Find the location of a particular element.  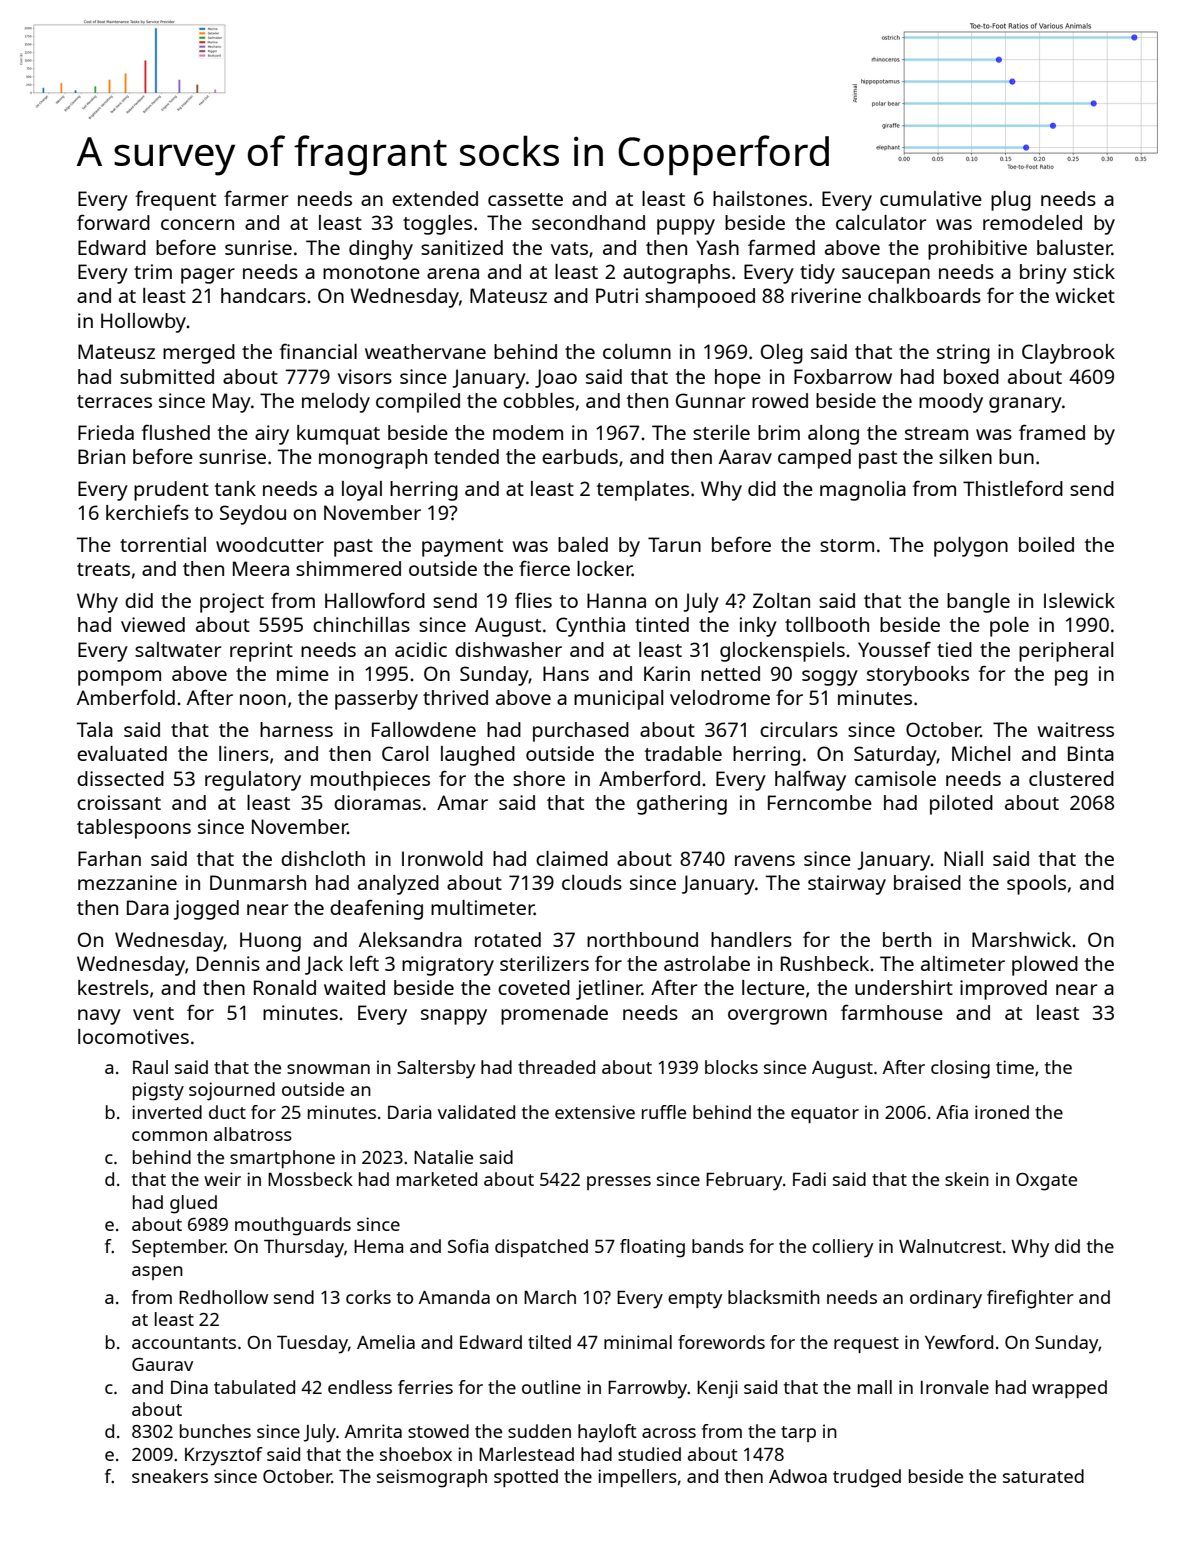

Huong is located at coordinates (270, 942).
